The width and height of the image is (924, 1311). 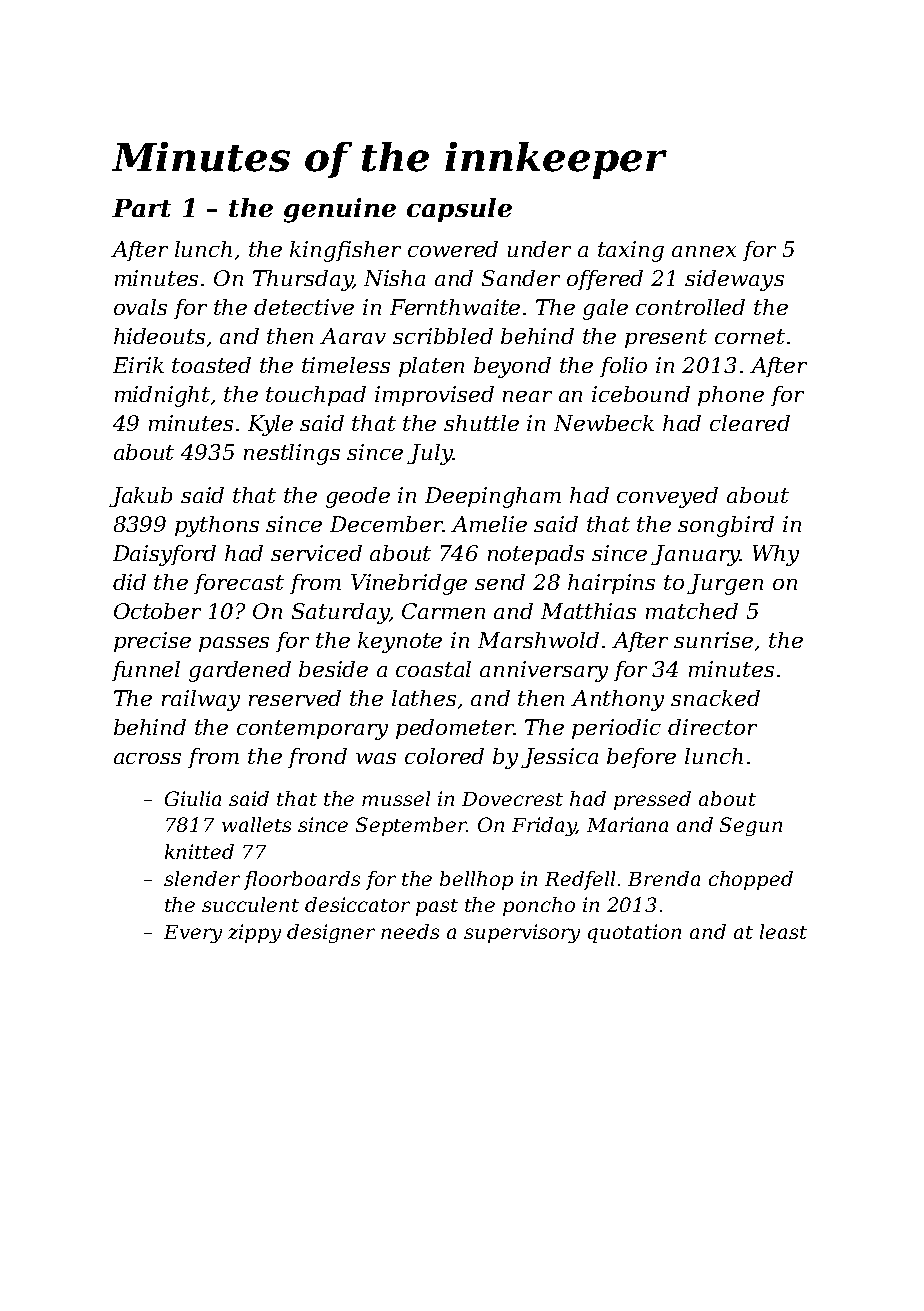 I want to click on capsule, so click(x=459, y=210).
